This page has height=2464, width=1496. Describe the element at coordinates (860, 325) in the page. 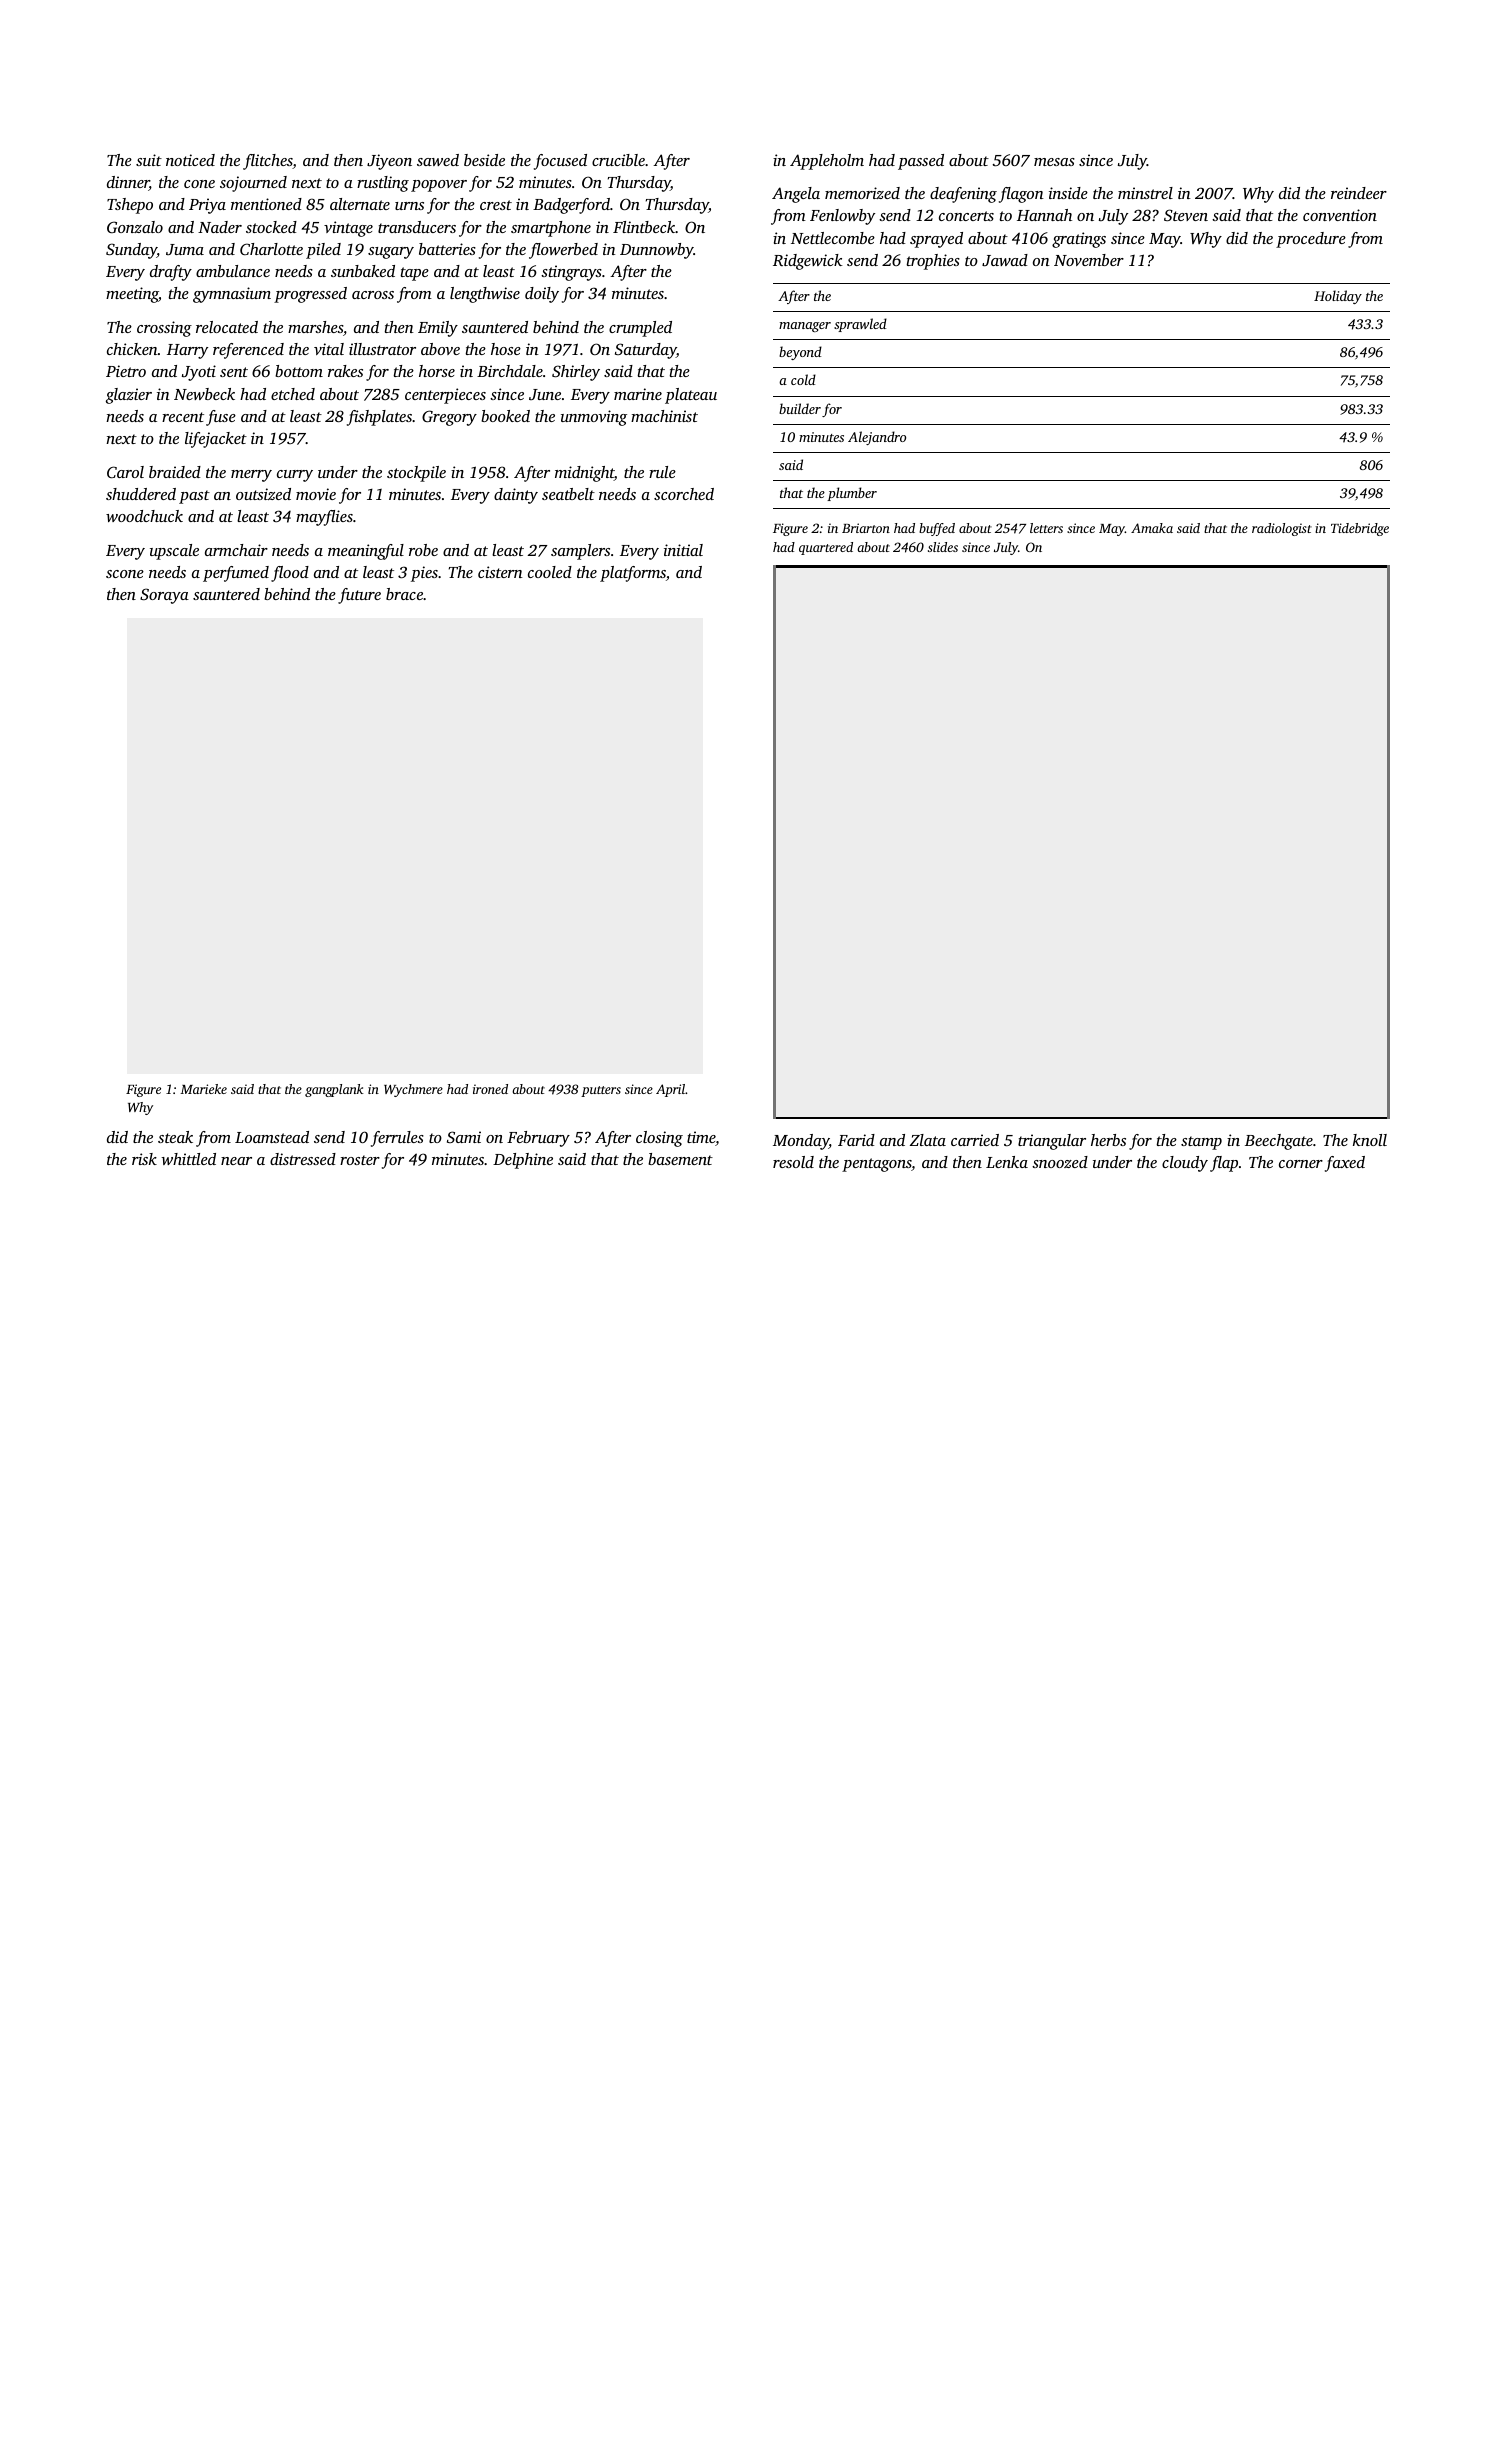

I see `sprawled` at that location.
